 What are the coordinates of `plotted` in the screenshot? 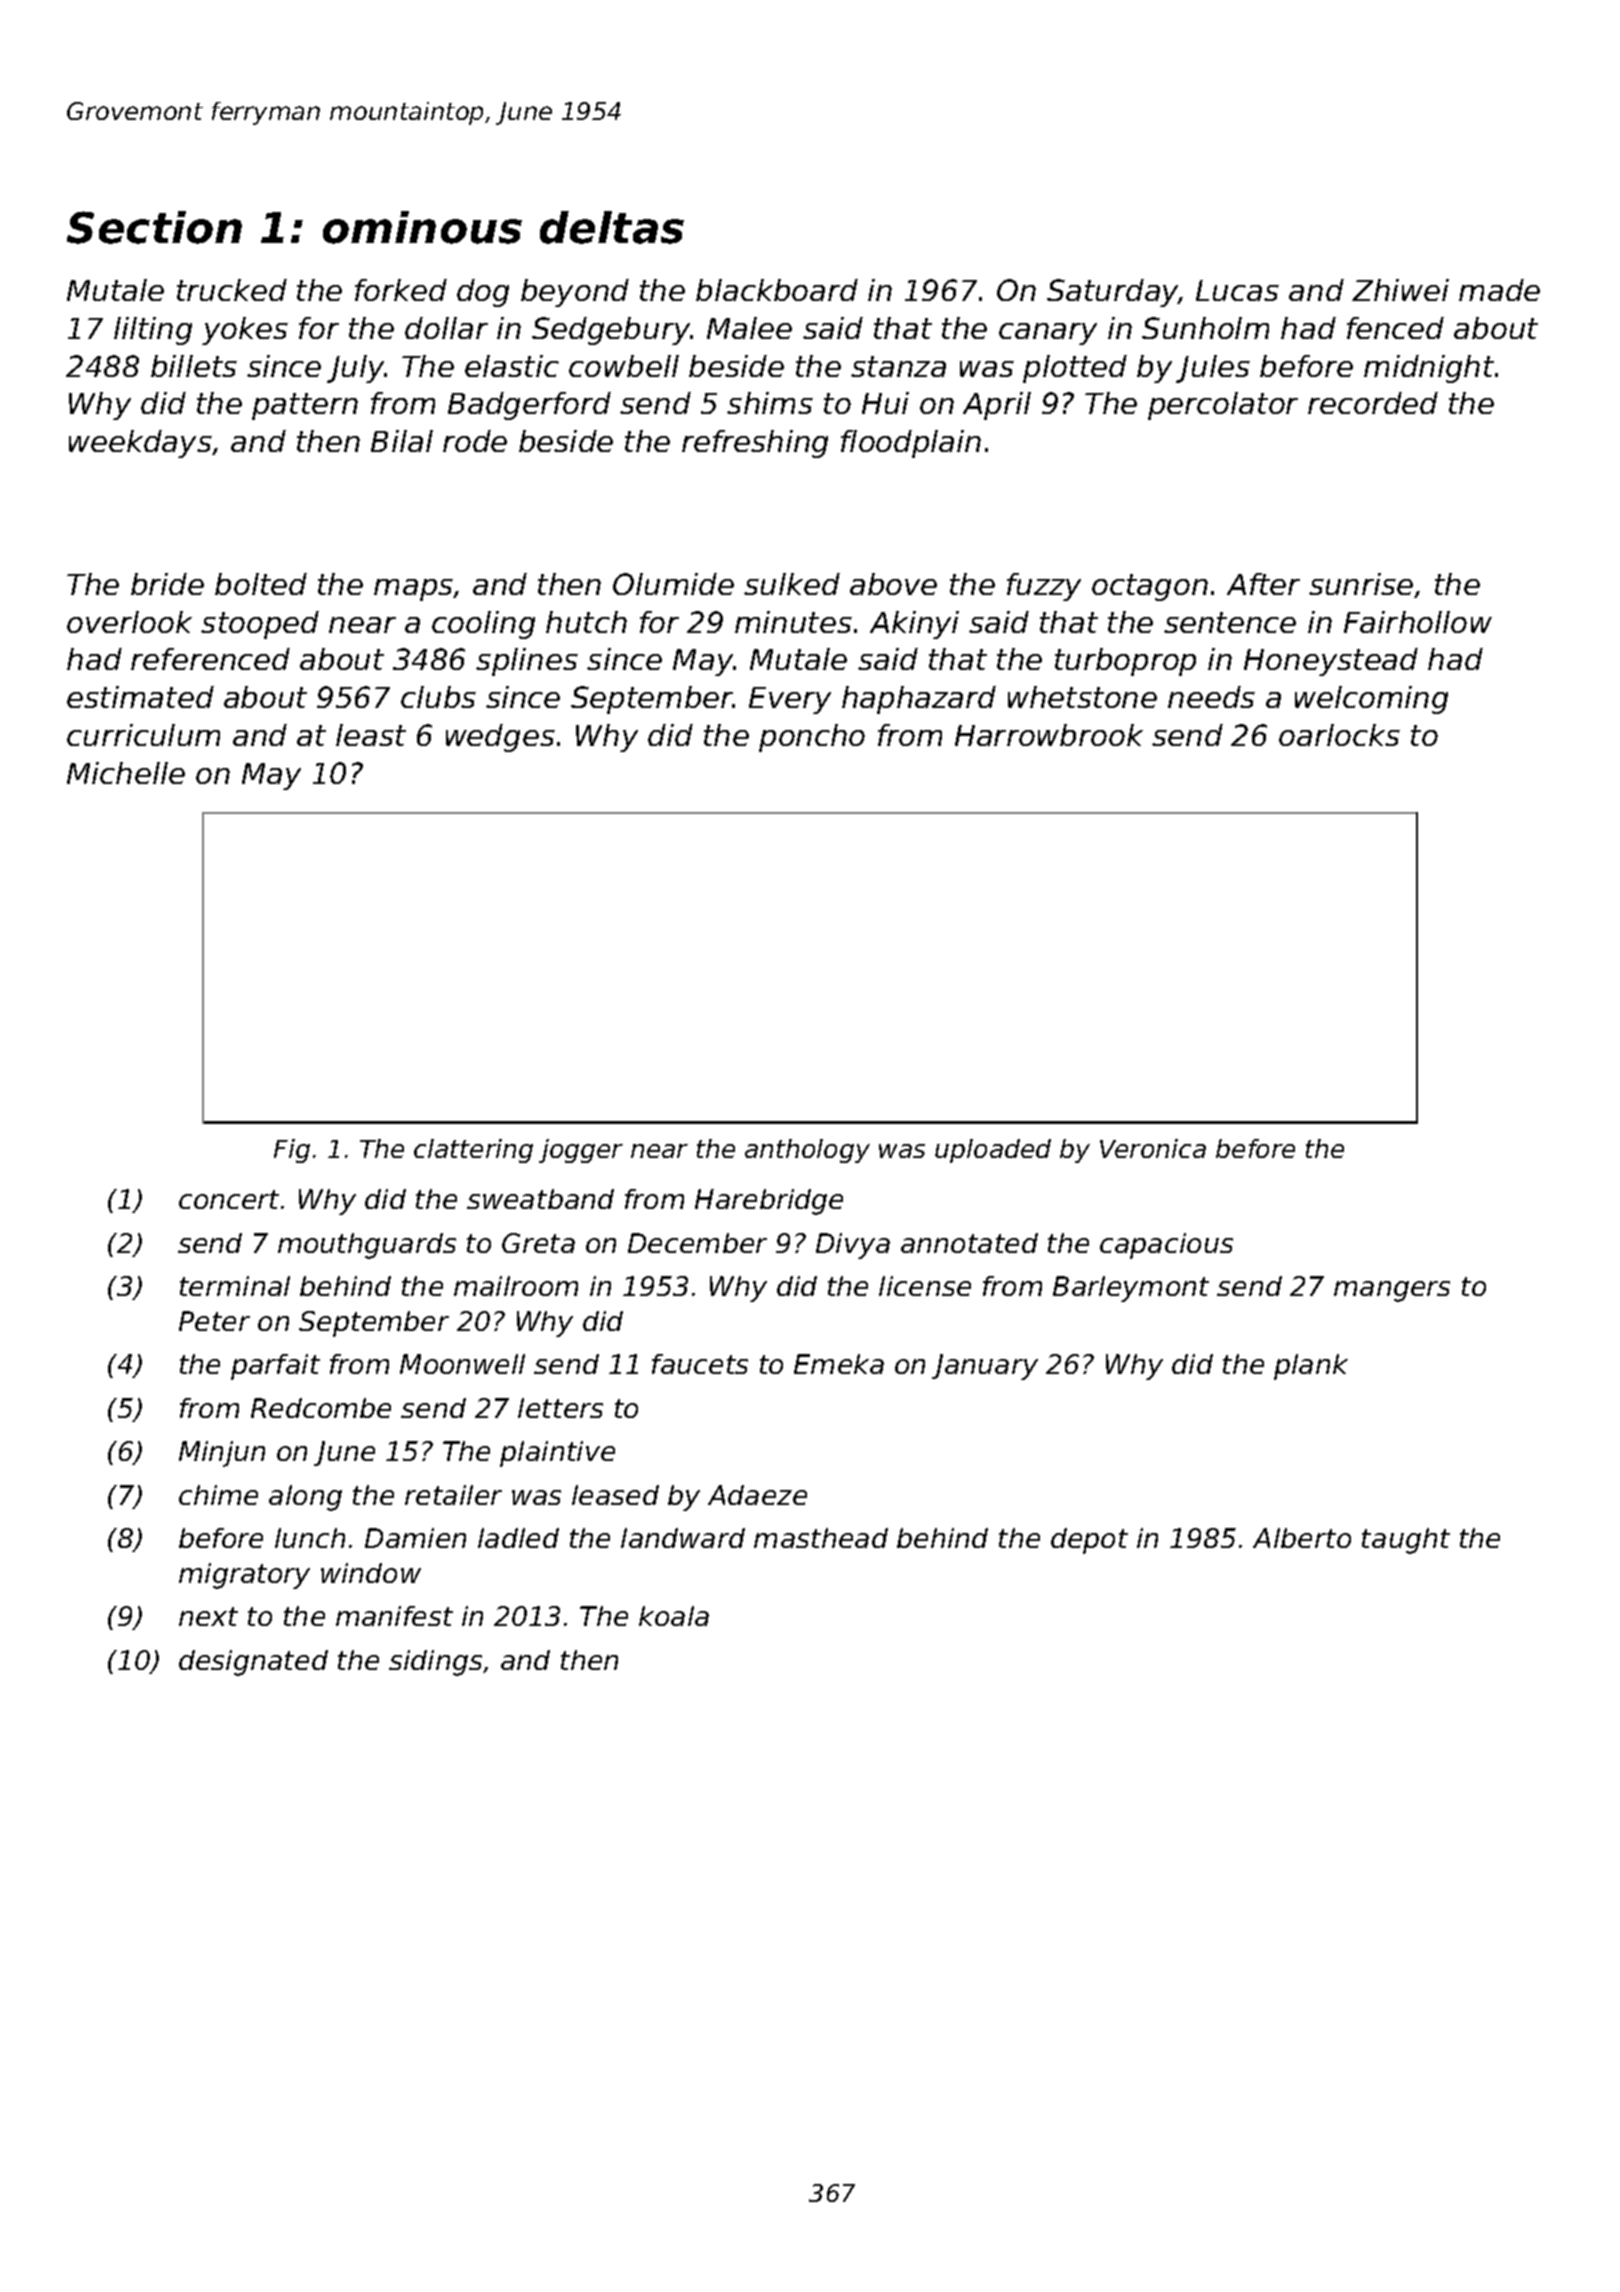 It's located at (1075, 369).
